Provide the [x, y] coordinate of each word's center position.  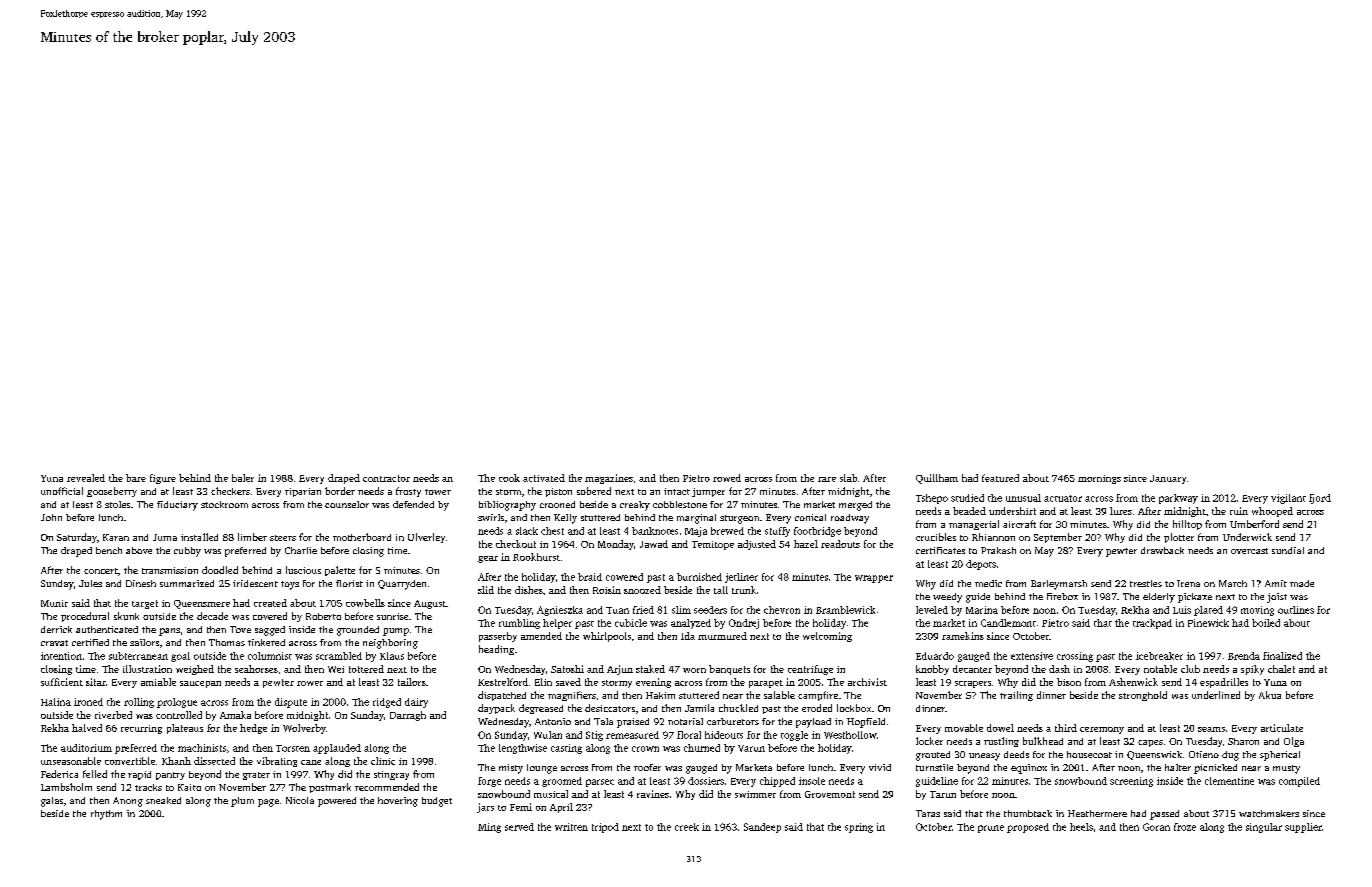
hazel [806, 544]
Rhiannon [993, 537]
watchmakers [1269, 813]
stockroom [224, 504]
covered [270, 616]
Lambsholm [66, 787]
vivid [880, 767]
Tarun [943, 794]
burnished [699, 577]
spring [859, 828]
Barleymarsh [1059, 585]
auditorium [86, 748]
